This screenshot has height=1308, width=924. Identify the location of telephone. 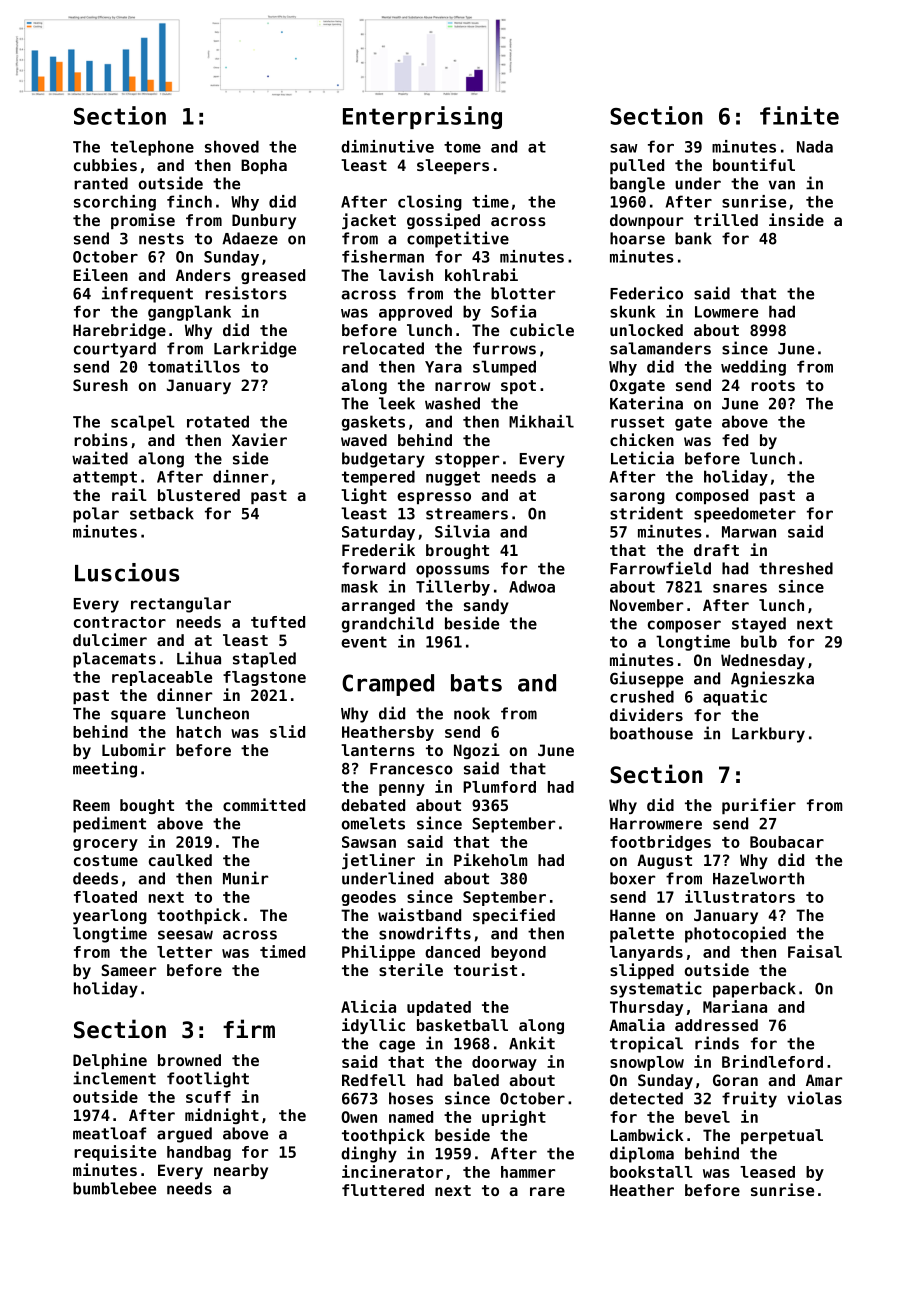
(152, 148).
